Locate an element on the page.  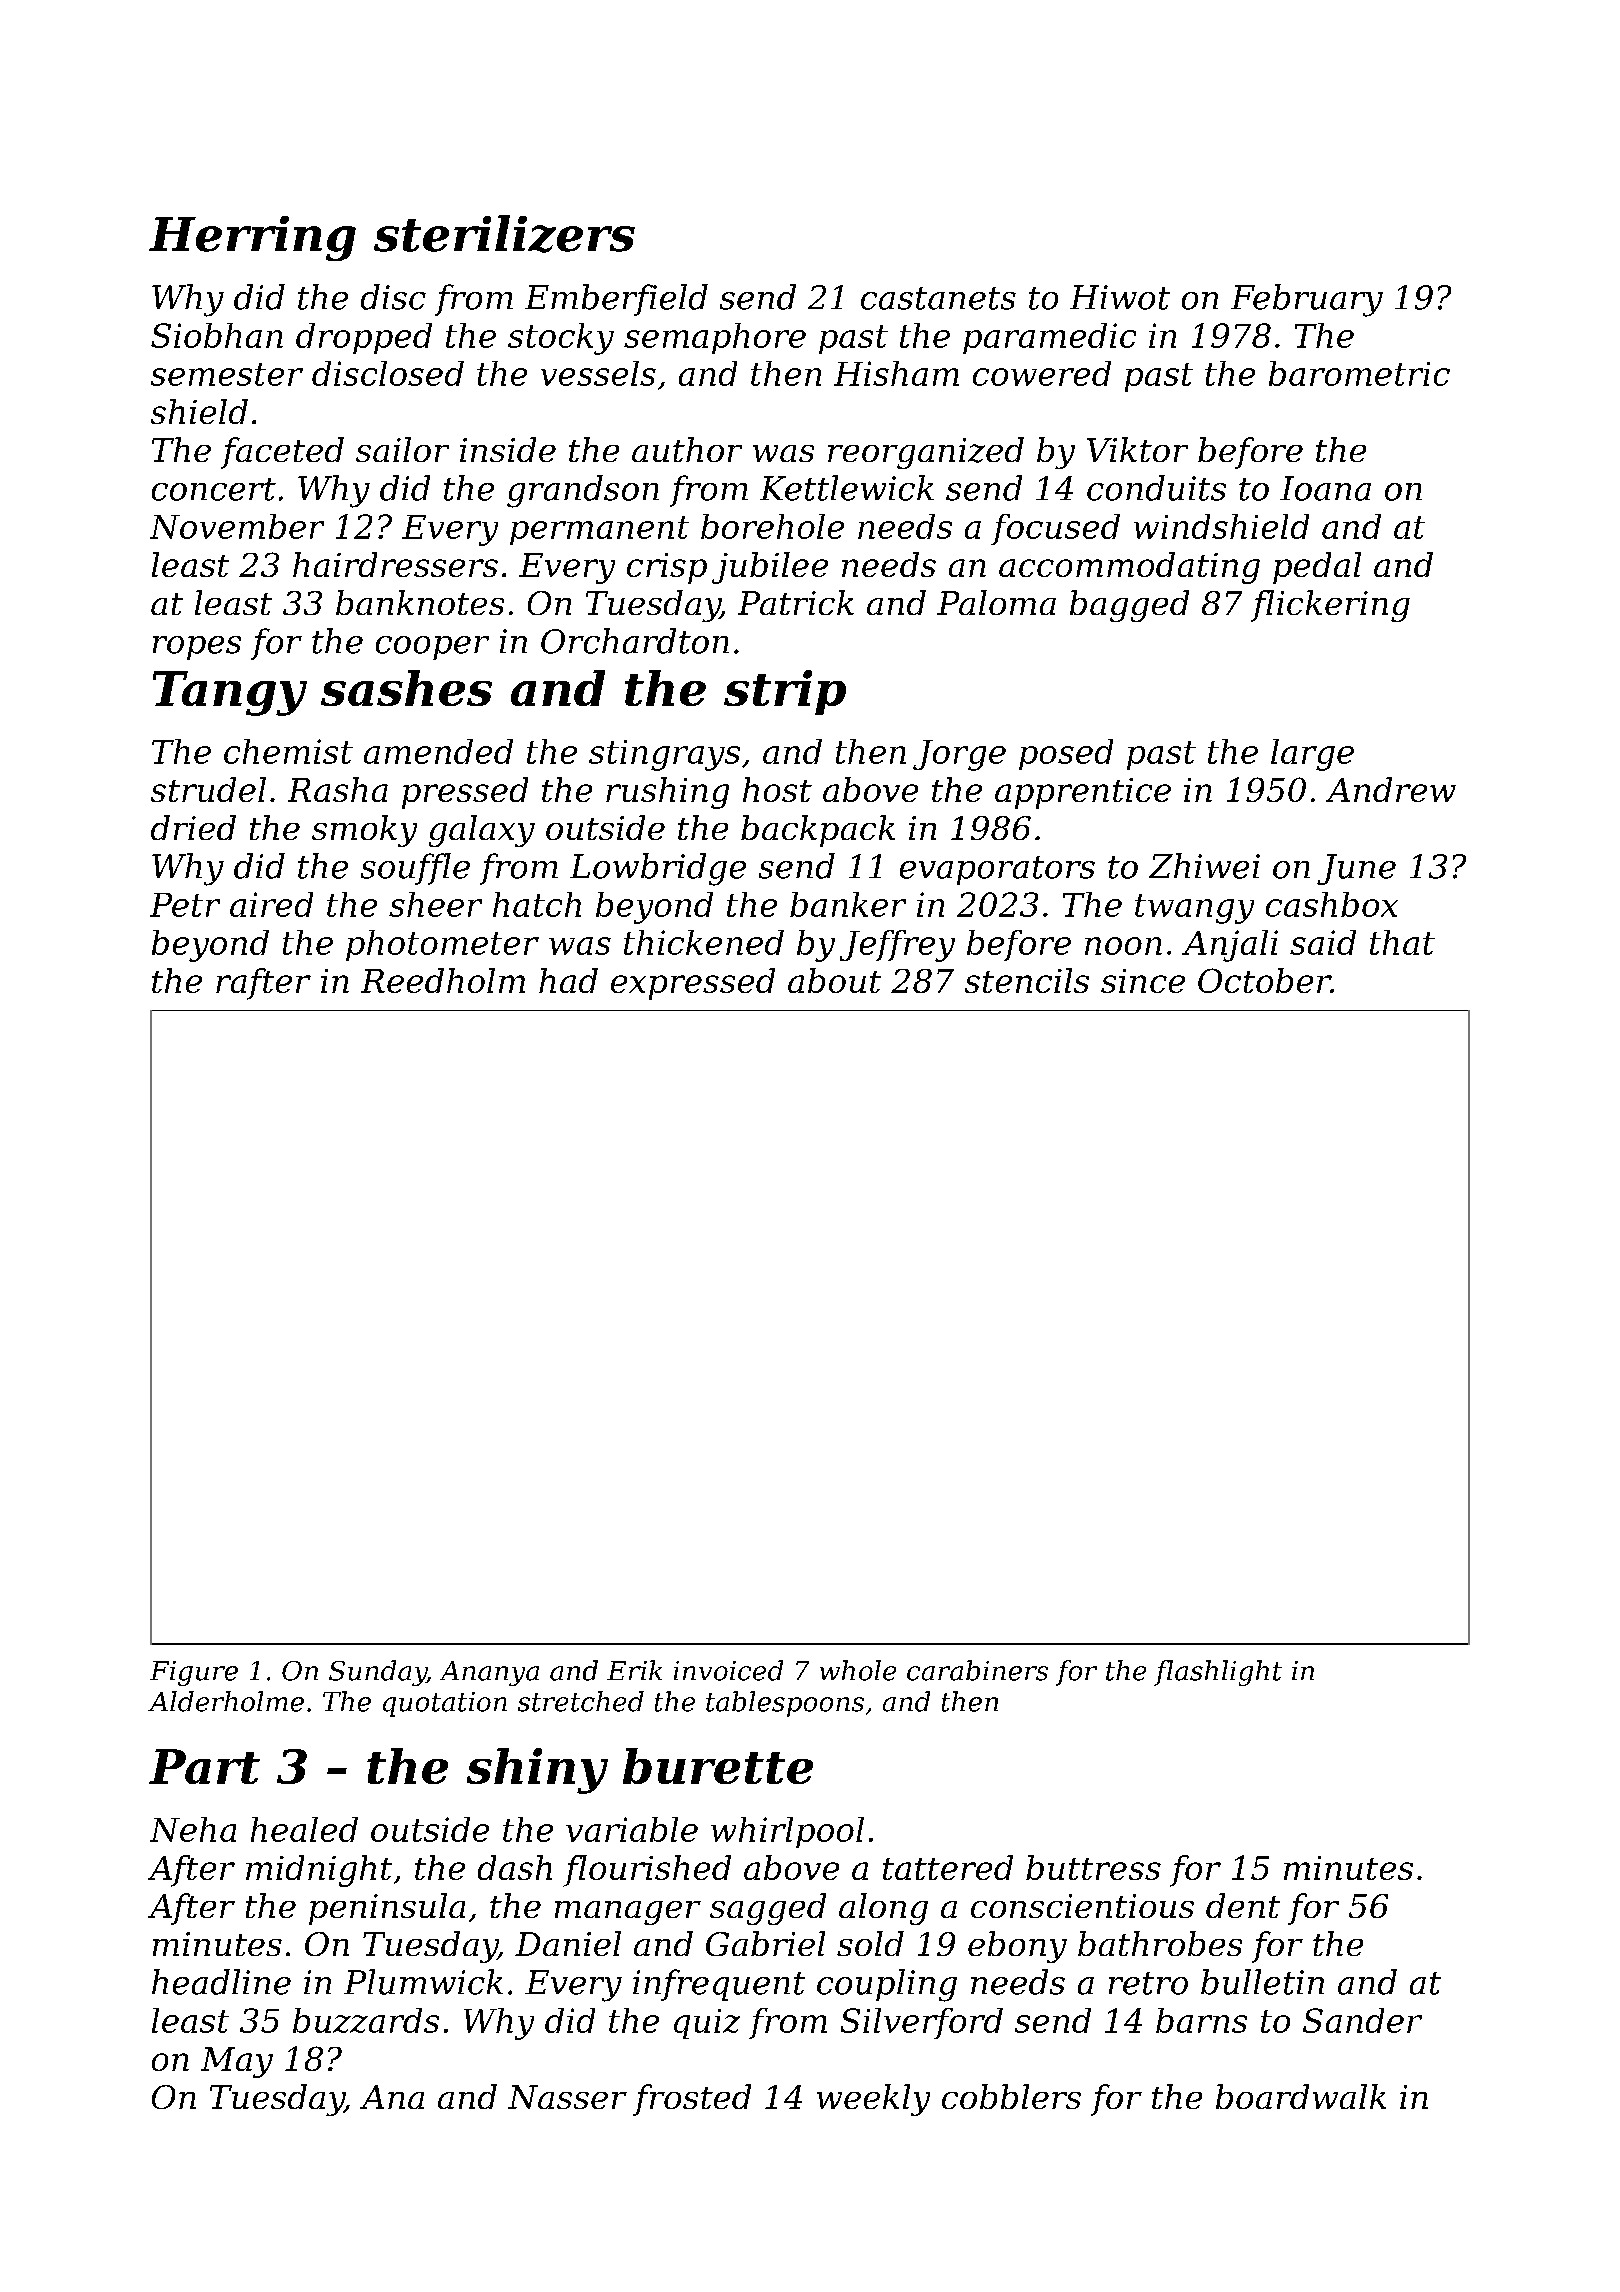
weekly is located at coordinates (873, 2100).
